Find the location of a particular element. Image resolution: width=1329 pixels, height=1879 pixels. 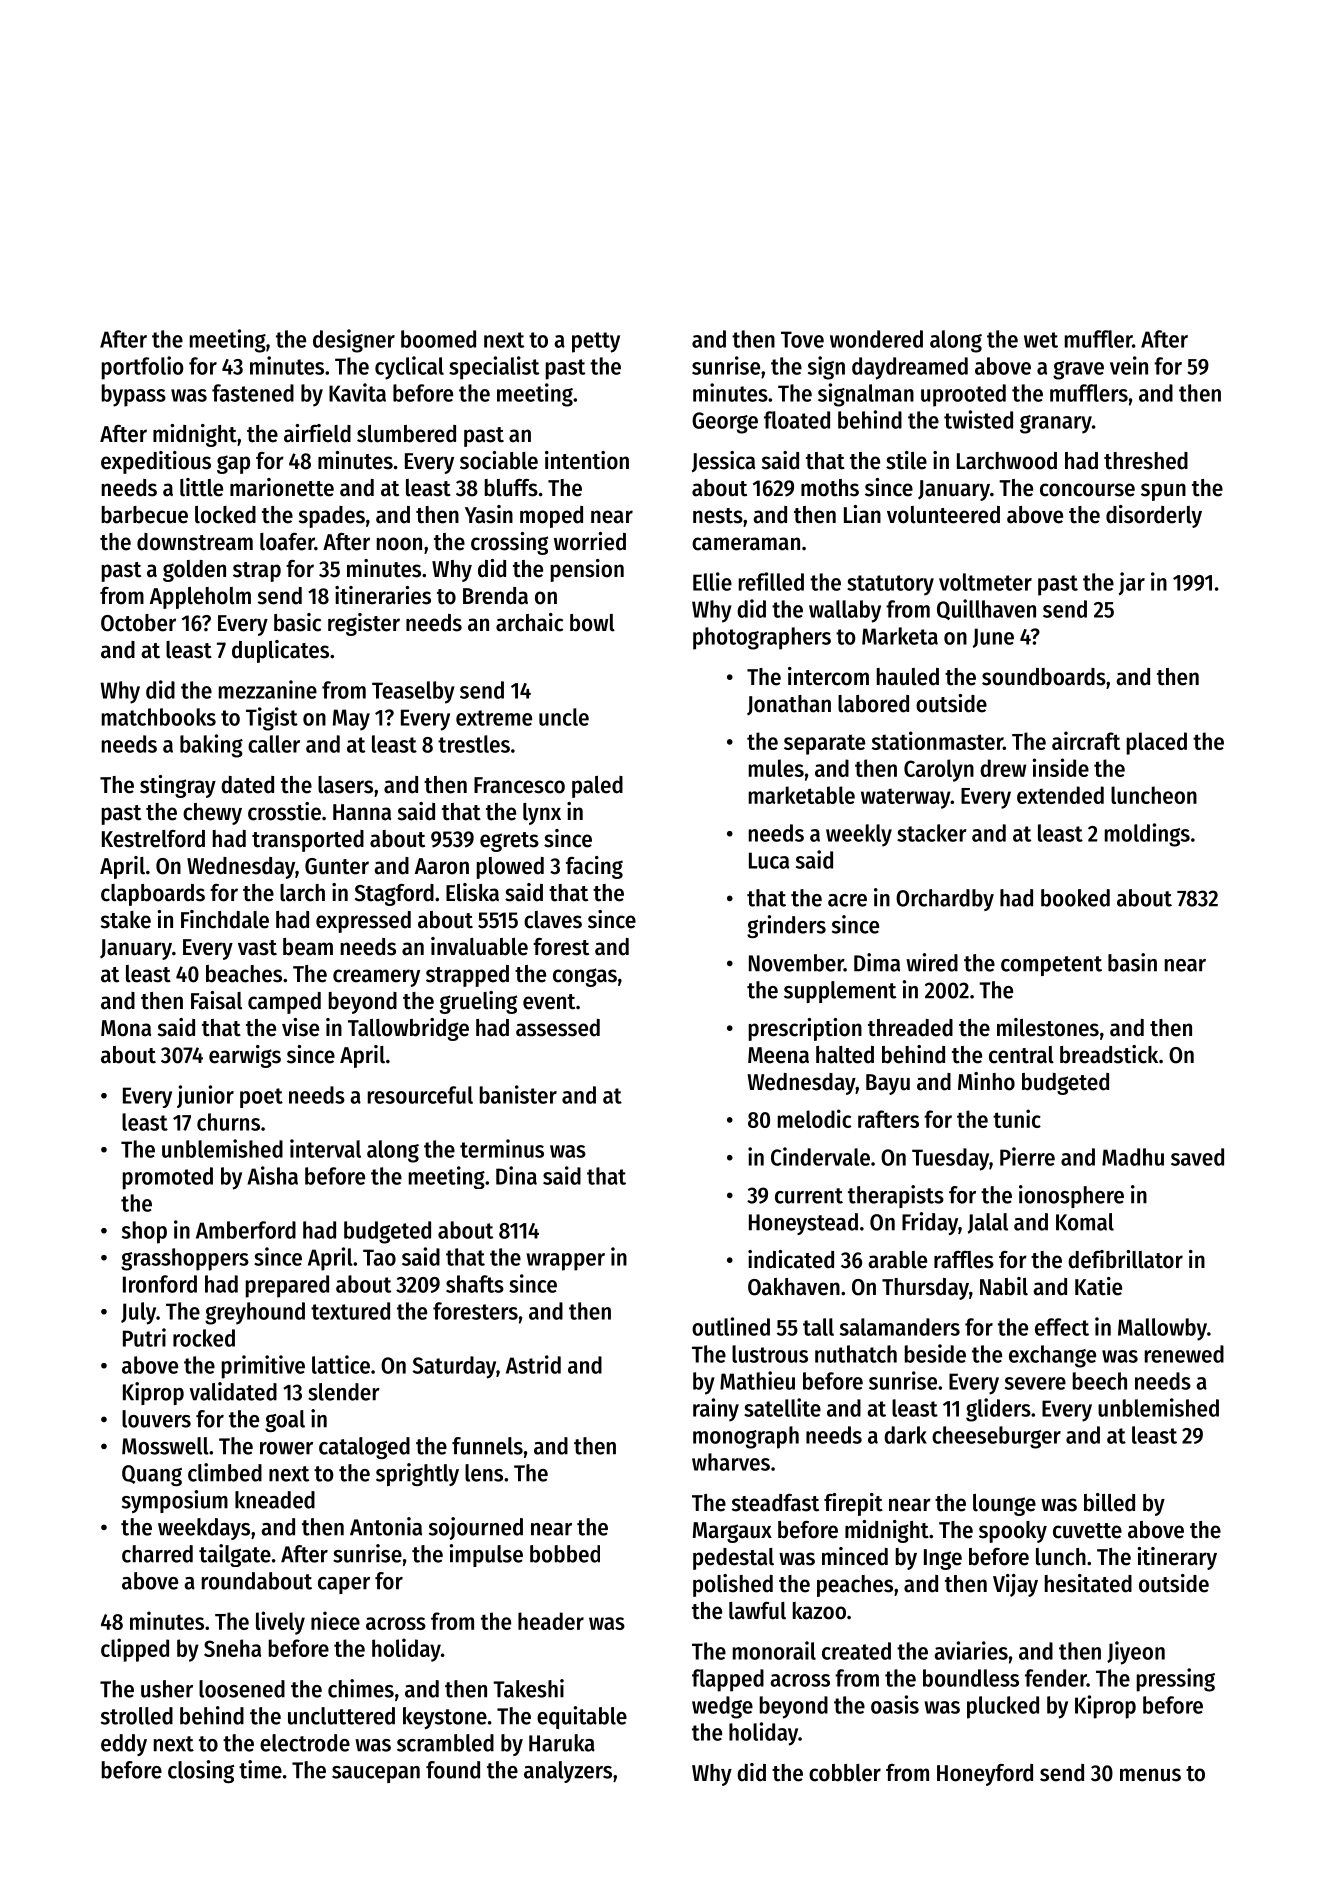

oasis is located at coordinates (895, 1704).
